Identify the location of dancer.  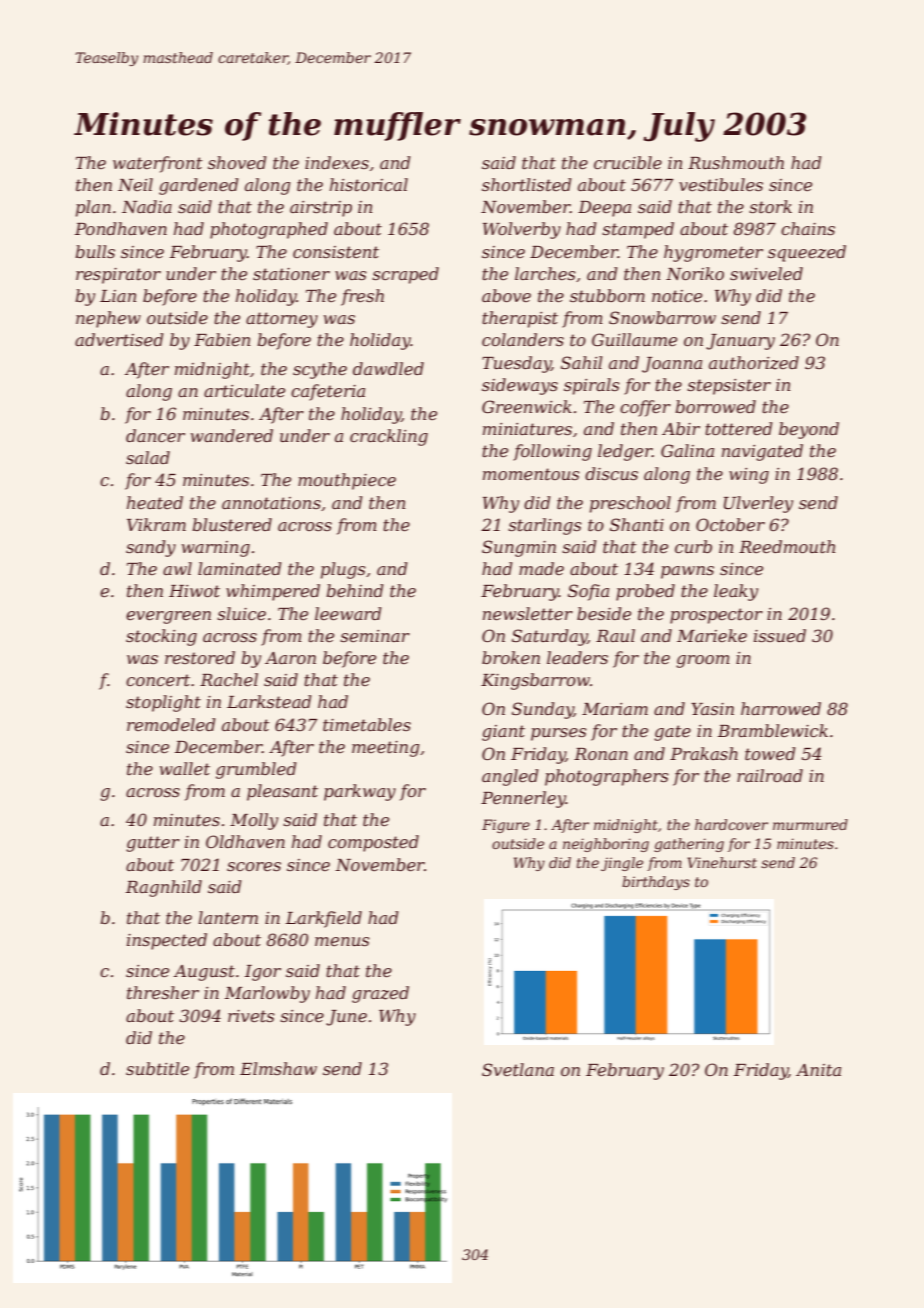
(155, 435).
